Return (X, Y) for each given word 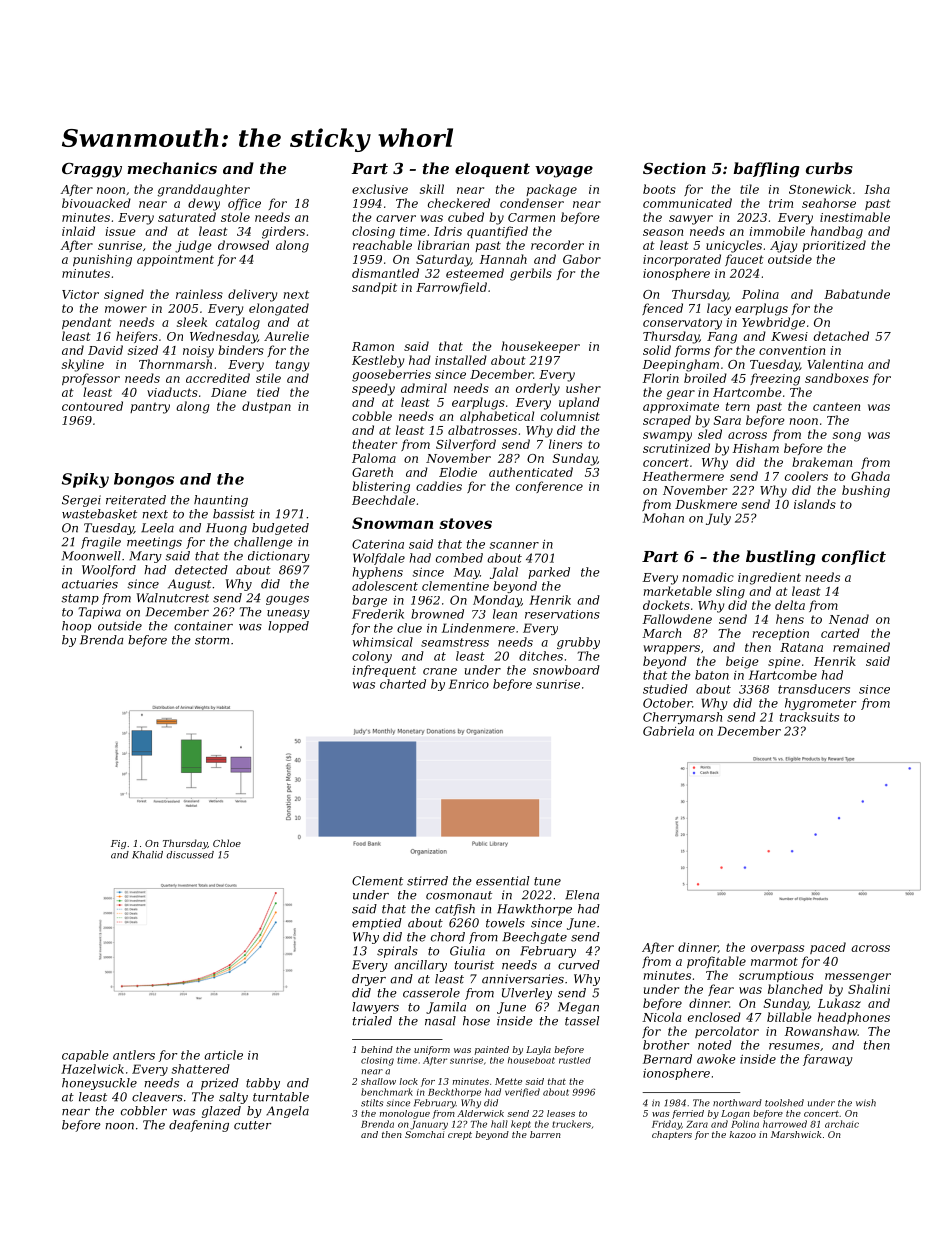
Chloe (227, 843)
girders (283, 232)
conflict (854, 557)
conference (549, 487)
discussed (190, 855)
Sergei (81, 501)
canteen (836, 406)
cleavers (157, 1097)
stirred (427, 881)
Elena (582, 895)
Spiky (85, 480)
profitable (716, 962)
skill (432, 189)
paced (828, 948)
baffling (766, 170)
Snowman (392, 523)
